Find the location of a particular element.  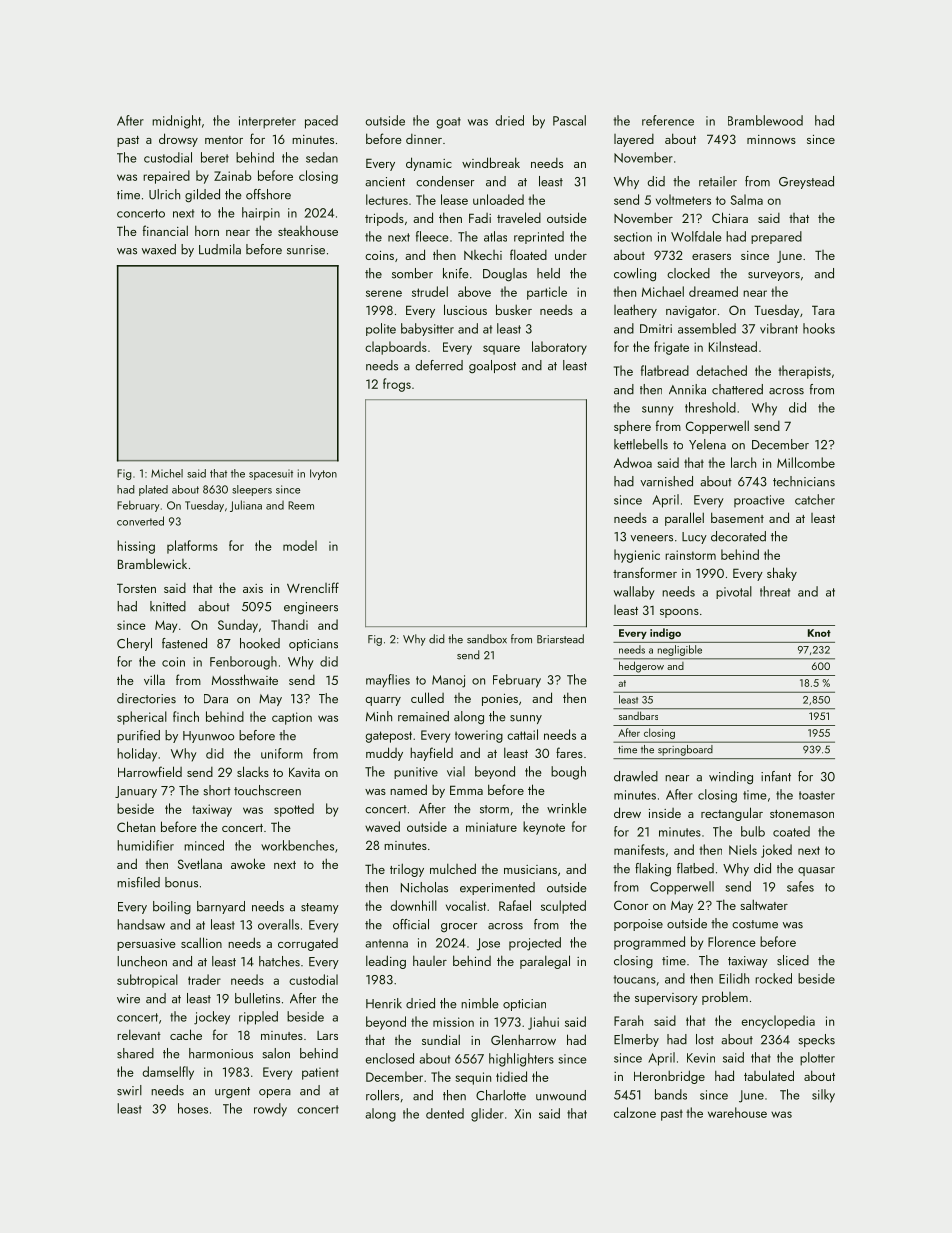

costume is located at coordinates (755, 924).
